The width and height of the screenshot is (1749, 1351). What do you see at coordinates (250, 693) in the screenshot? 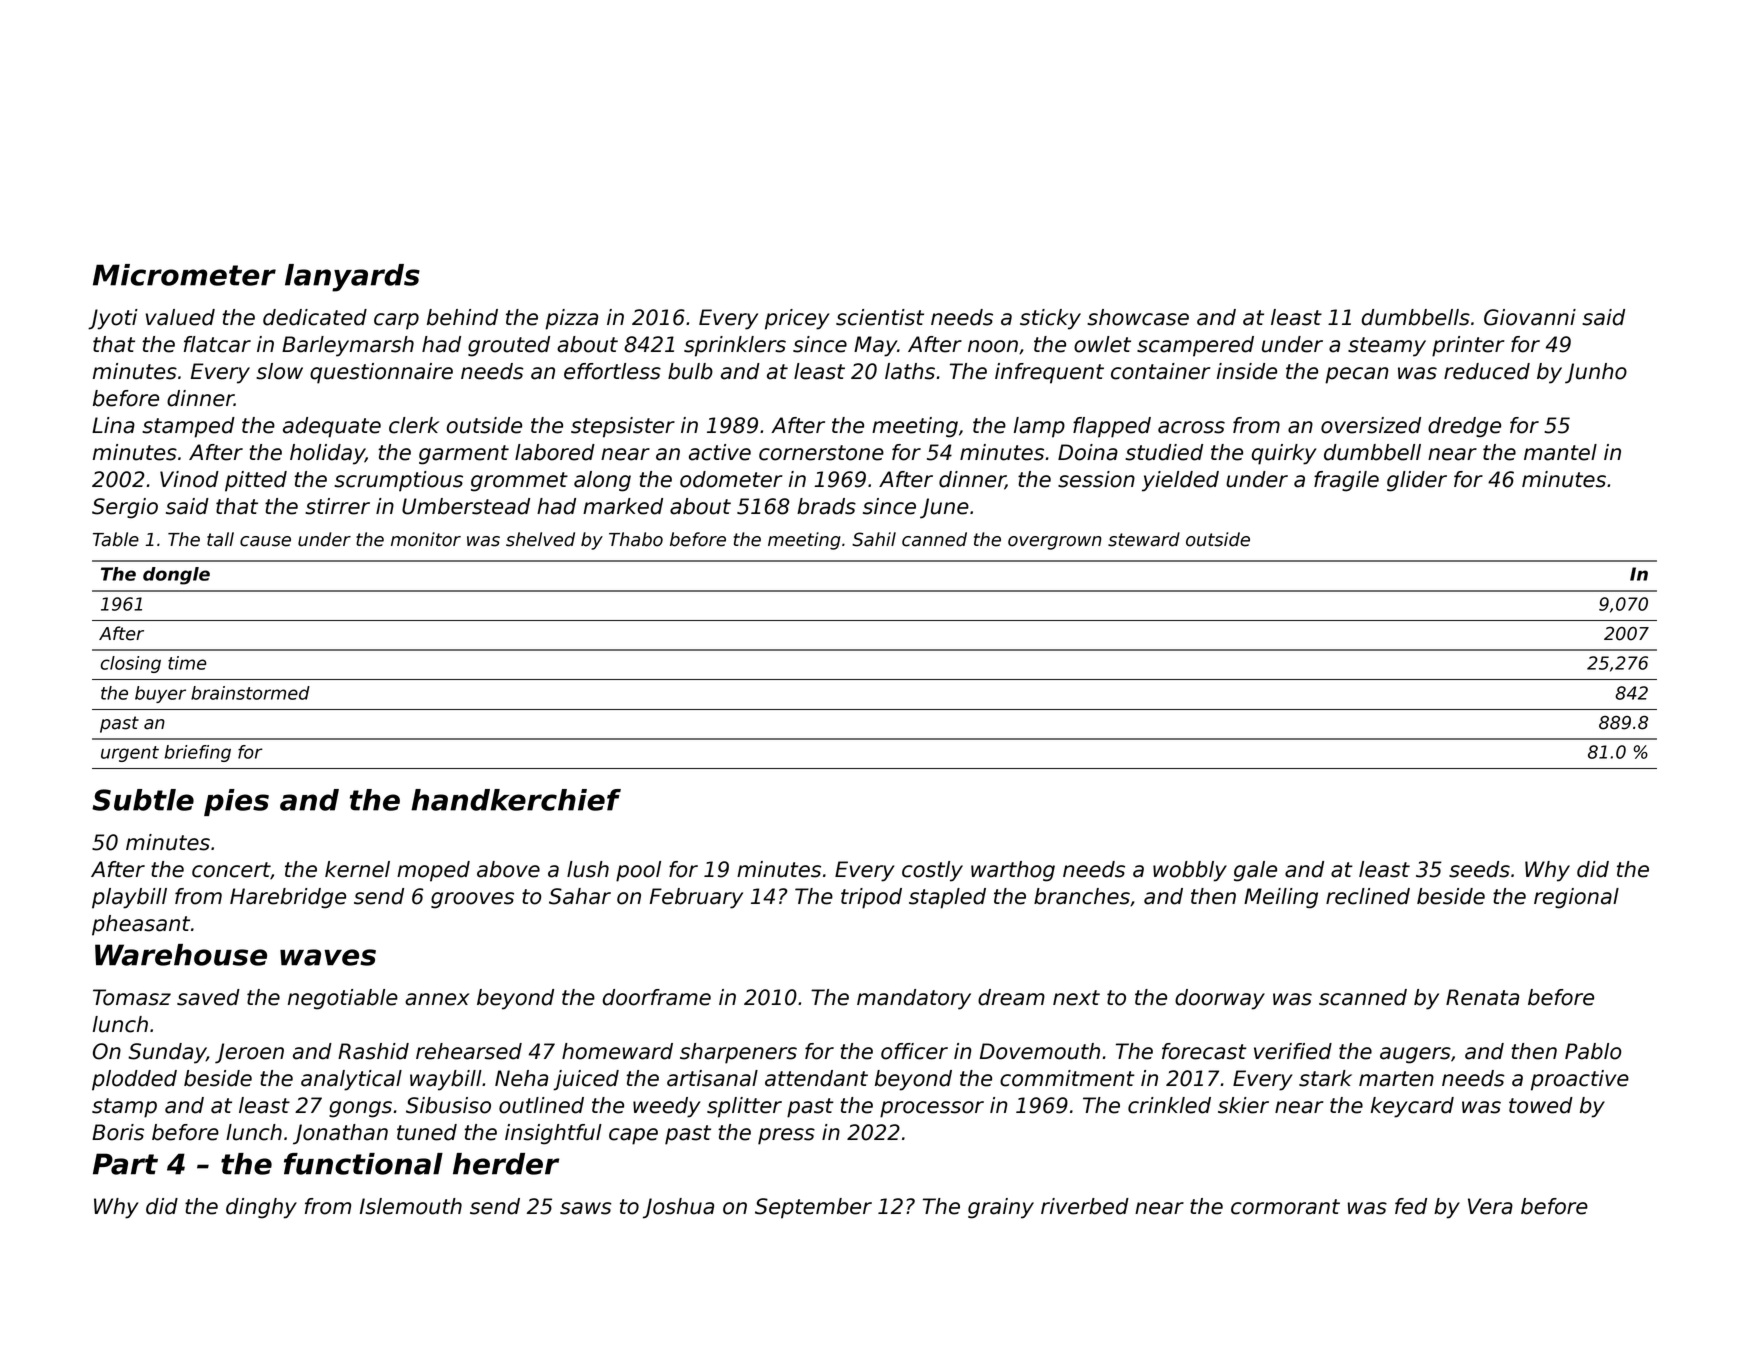
I see `brainstormed` at bounding box center [250, 693].
